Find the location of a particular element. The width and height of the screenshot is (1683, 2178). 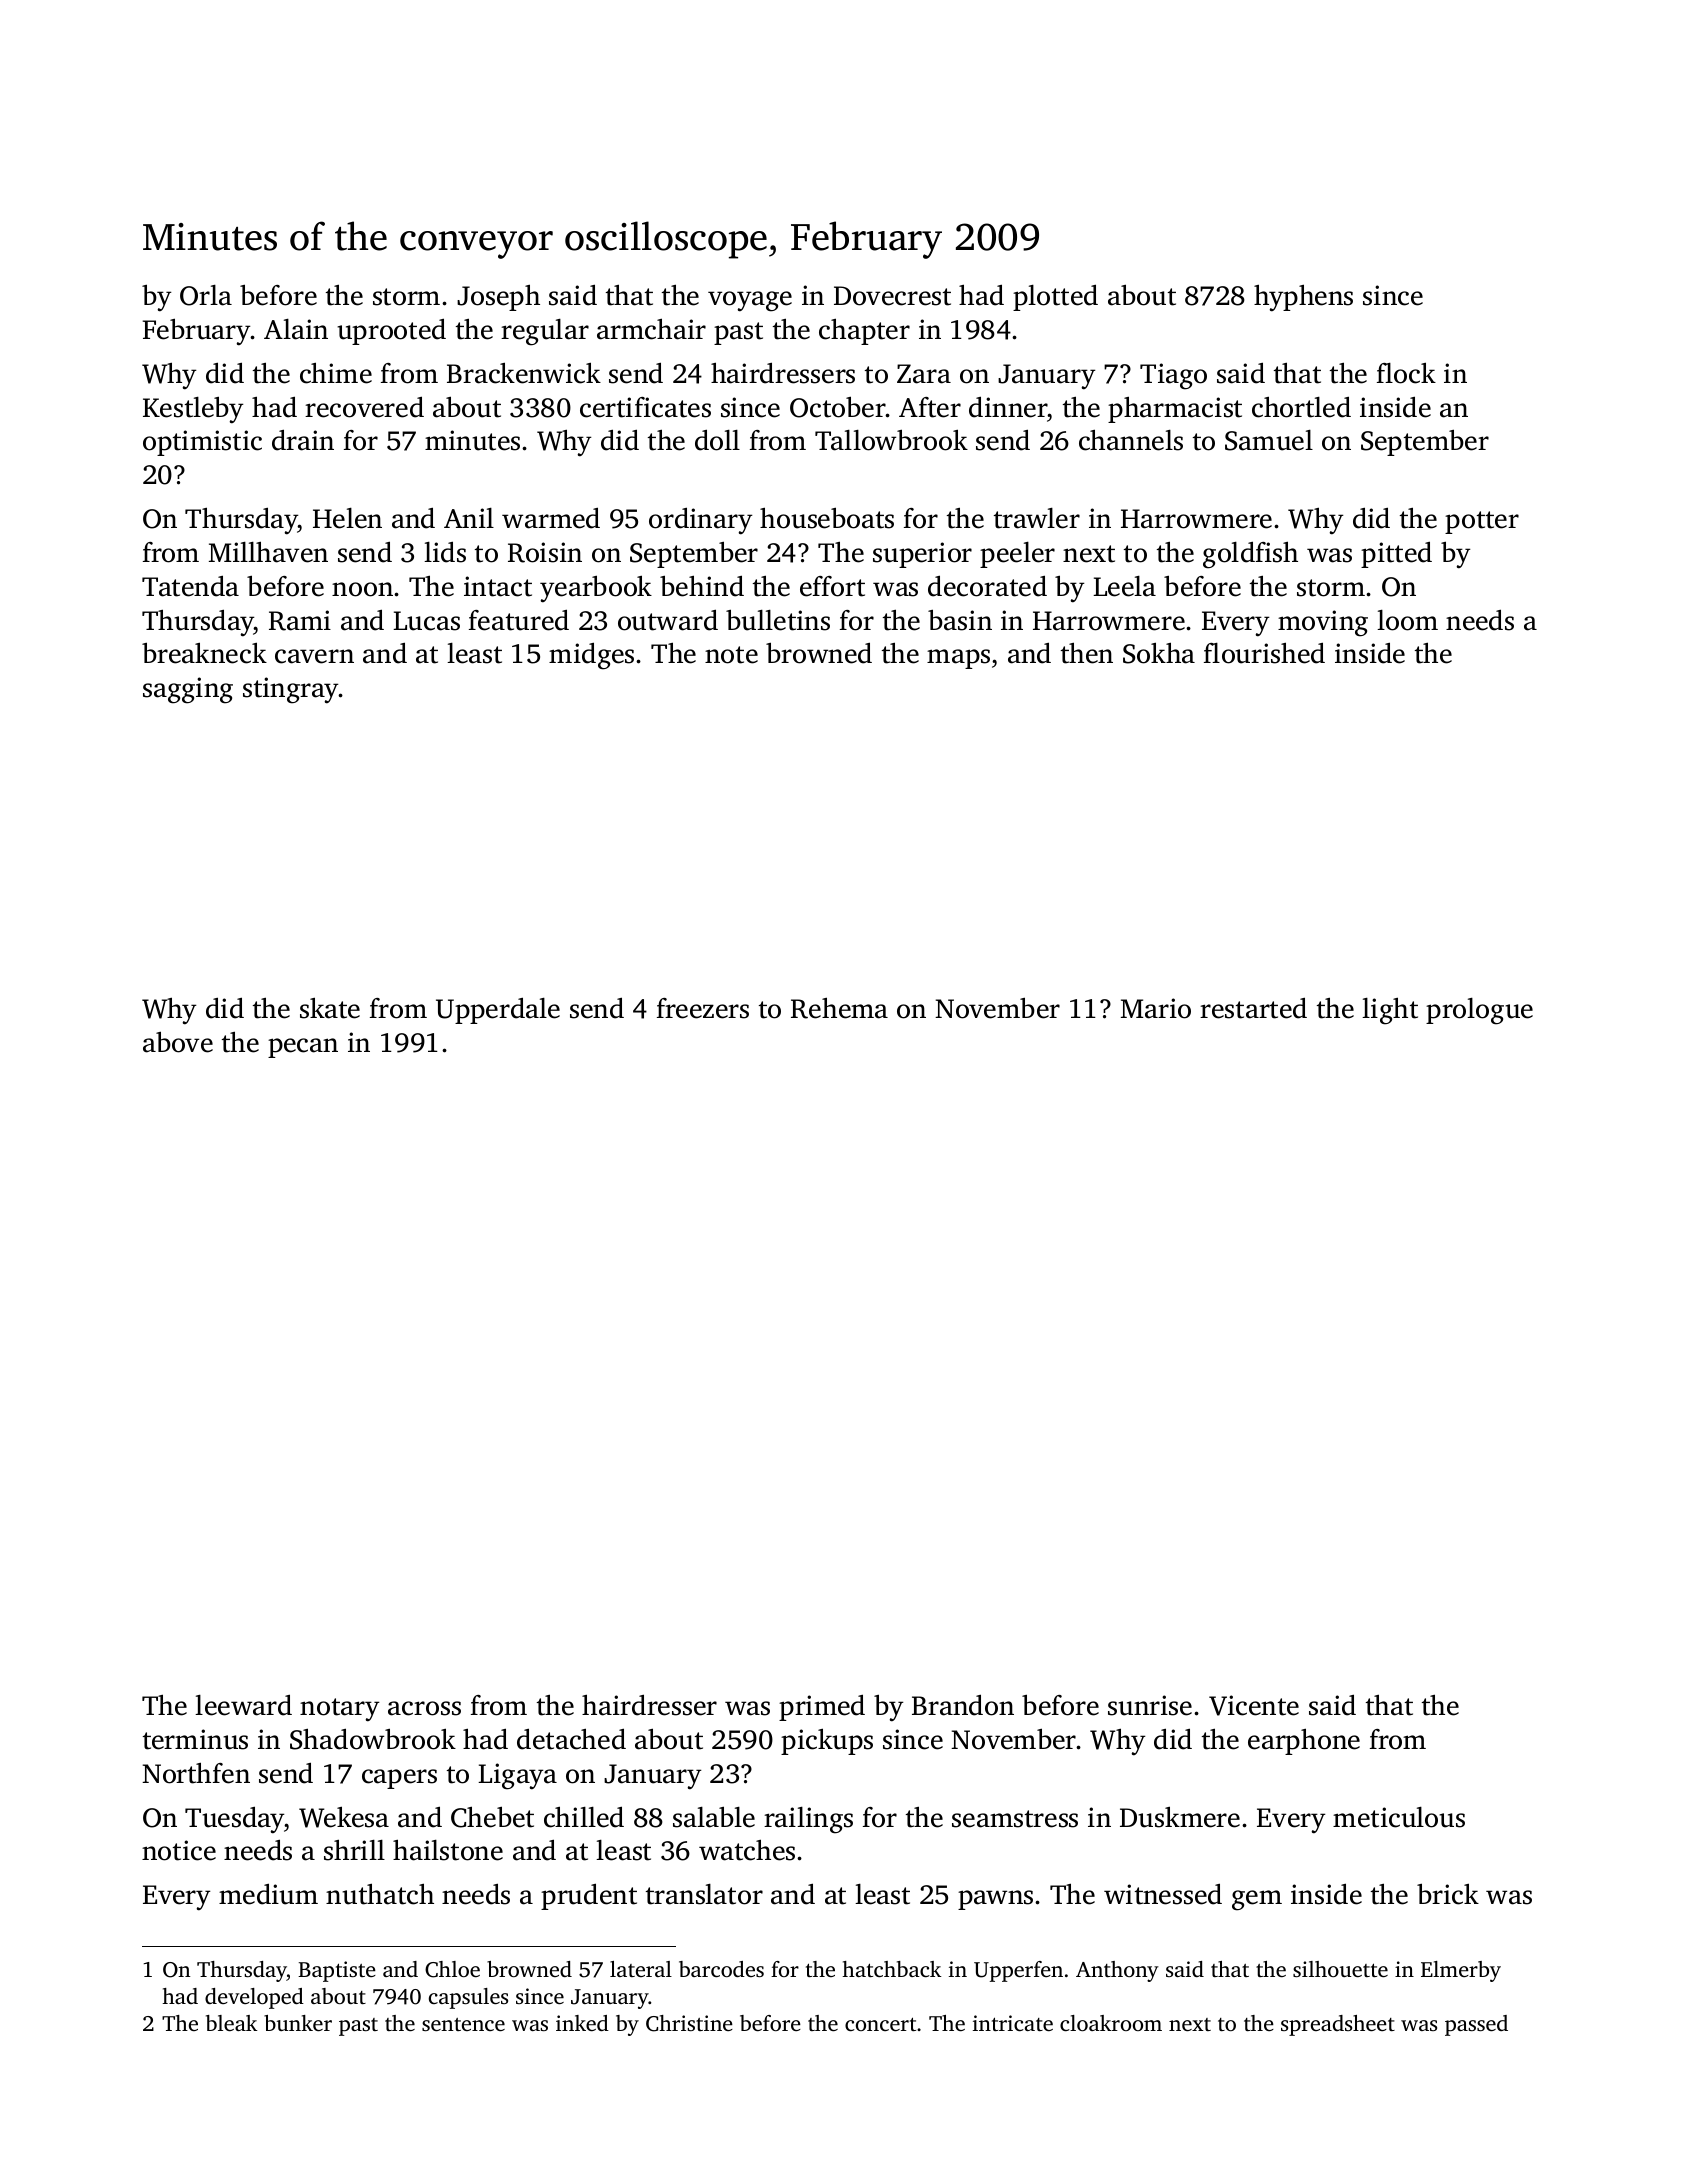

concert is located at coordinates (880, 2024).
